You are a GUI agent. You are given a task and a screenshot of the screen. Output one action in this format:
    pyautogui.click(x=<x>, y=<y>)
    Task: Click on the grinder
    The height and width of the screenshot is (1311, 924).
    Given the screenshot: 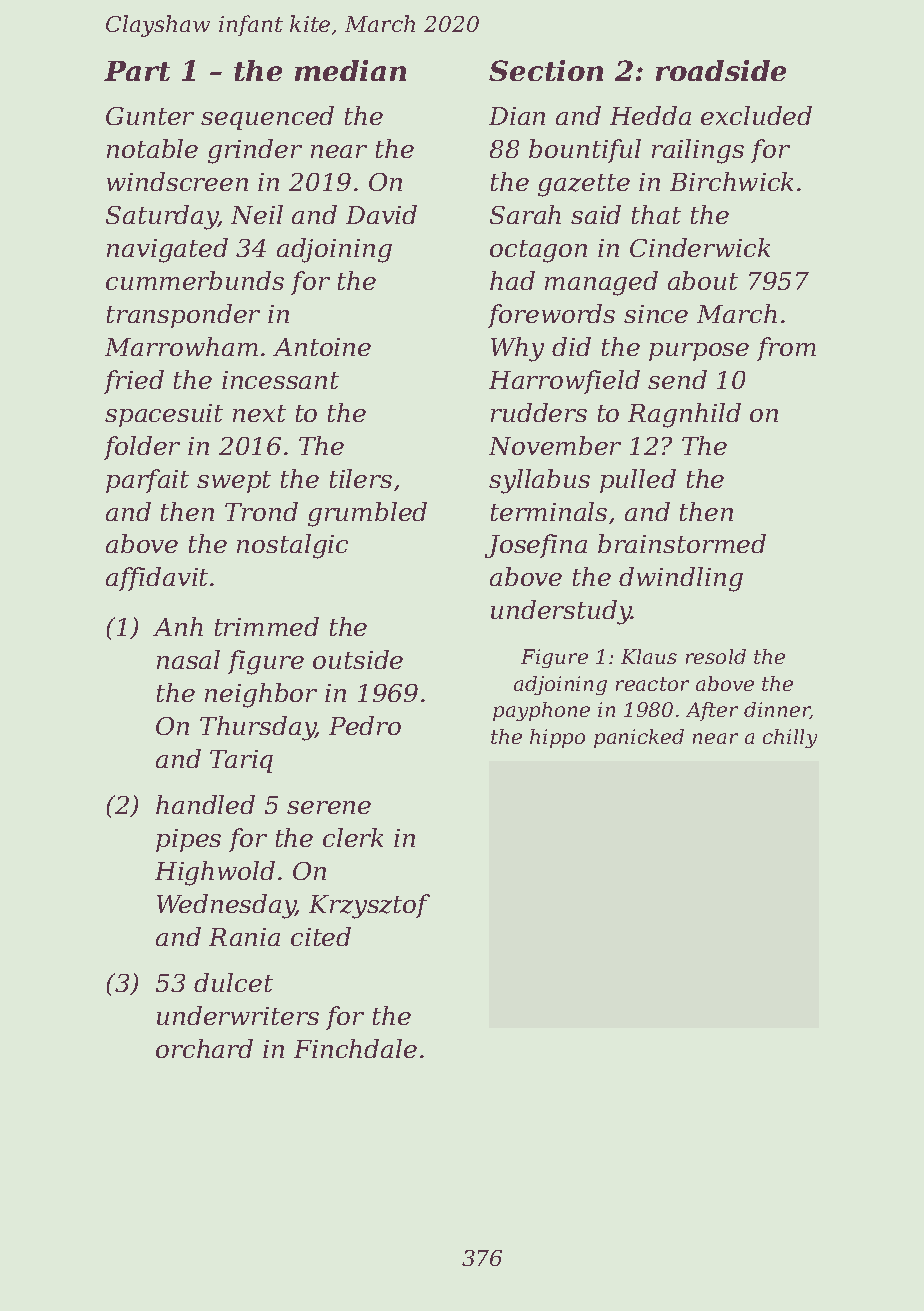 What is the action you would take?
    pyautogui.click(x=255, y=151)
